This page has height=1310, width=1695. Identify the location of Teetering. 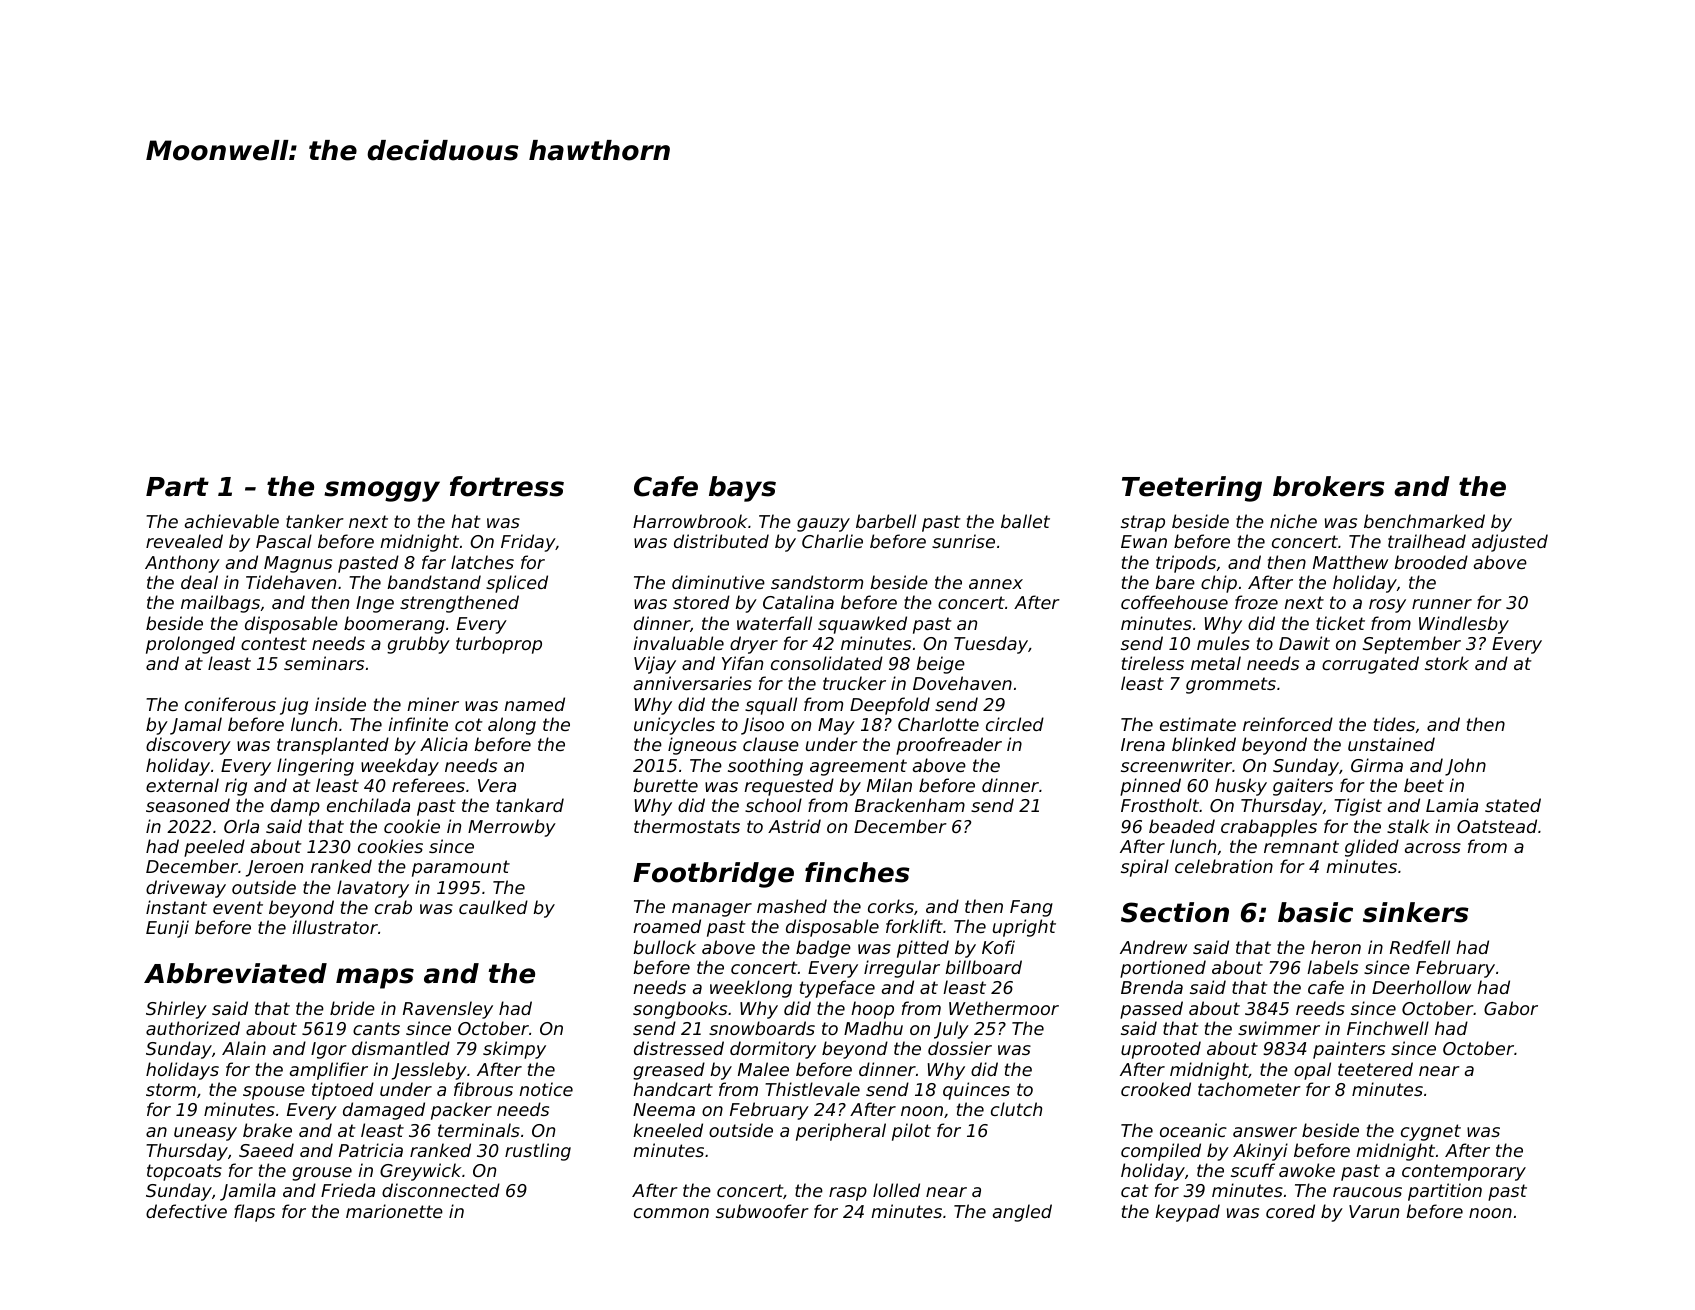
(1192, 489).
